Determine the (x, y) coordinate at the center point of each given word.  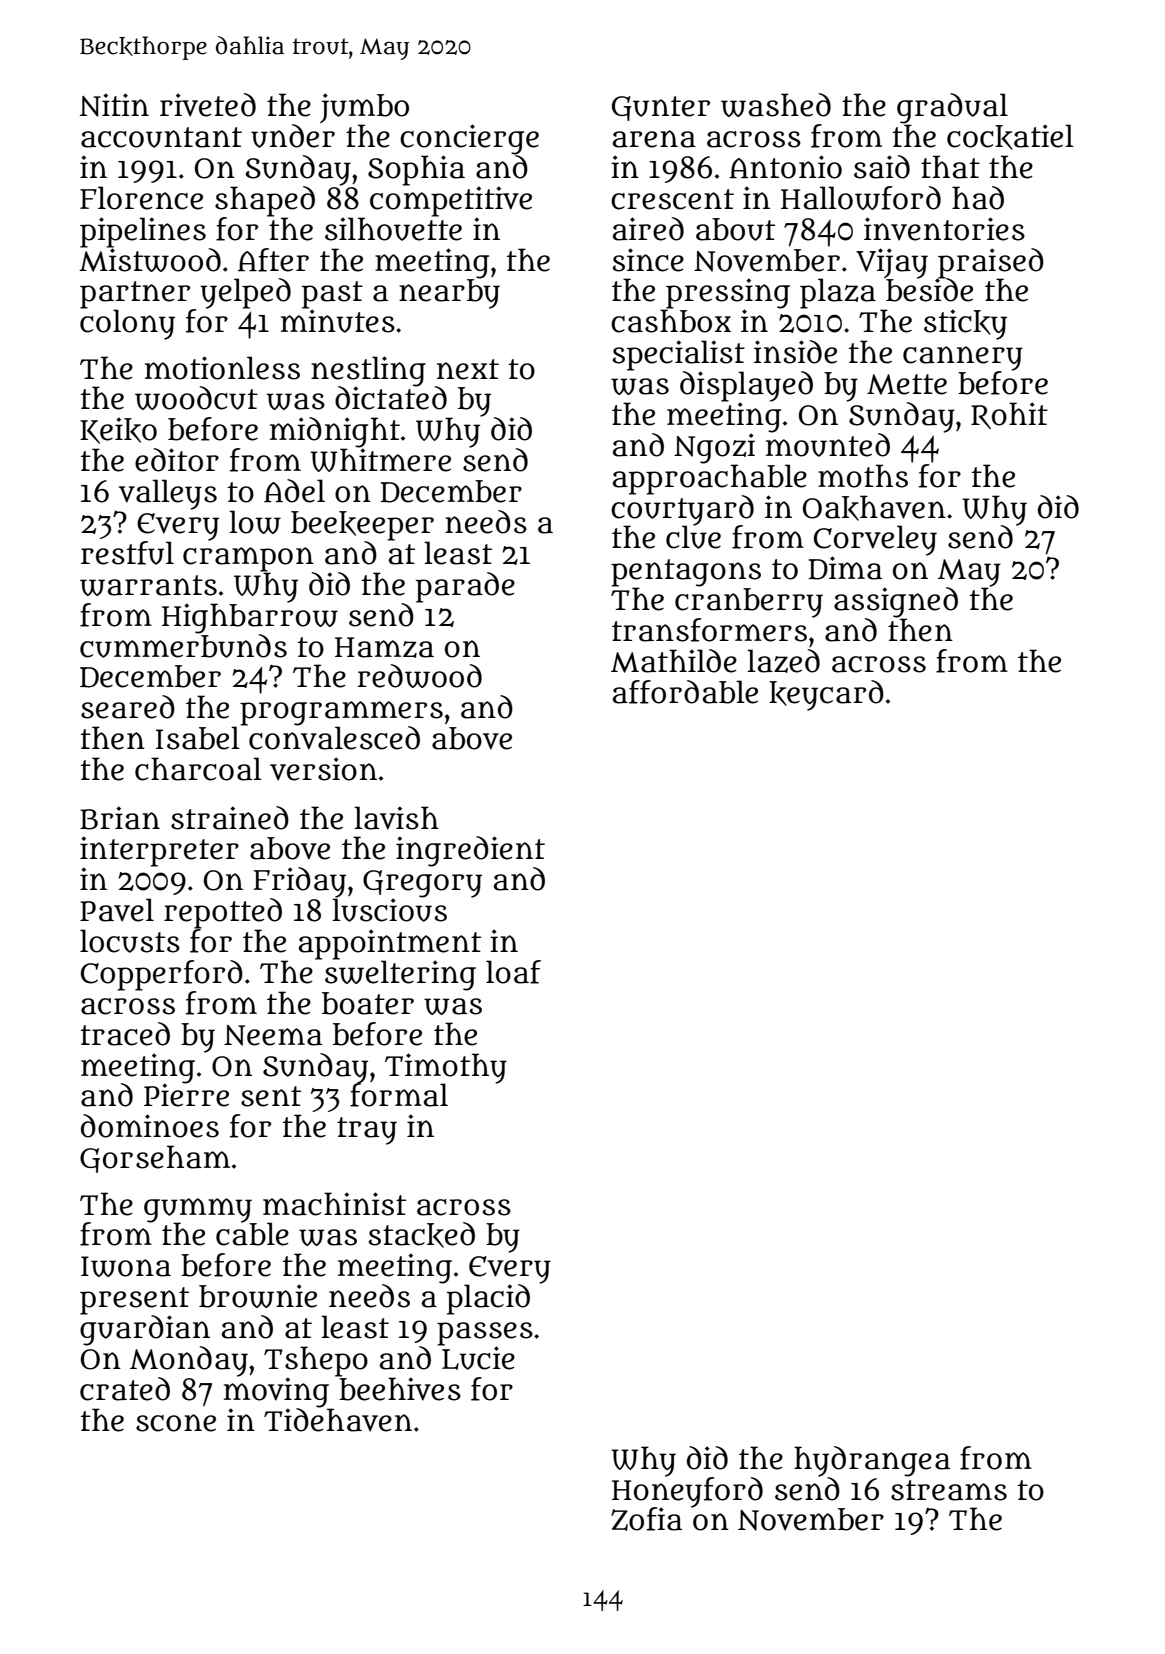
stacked (422, 1235)
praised (991, 263)
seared (128, 707)
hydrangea (872, 1461)
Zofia (646, 1519)
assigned (896, 602)
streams (949, 1490)
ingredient (470, 851)
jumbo (364, 108)
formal (399, 1095)
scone (176, 1423)
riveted (208, 105)
